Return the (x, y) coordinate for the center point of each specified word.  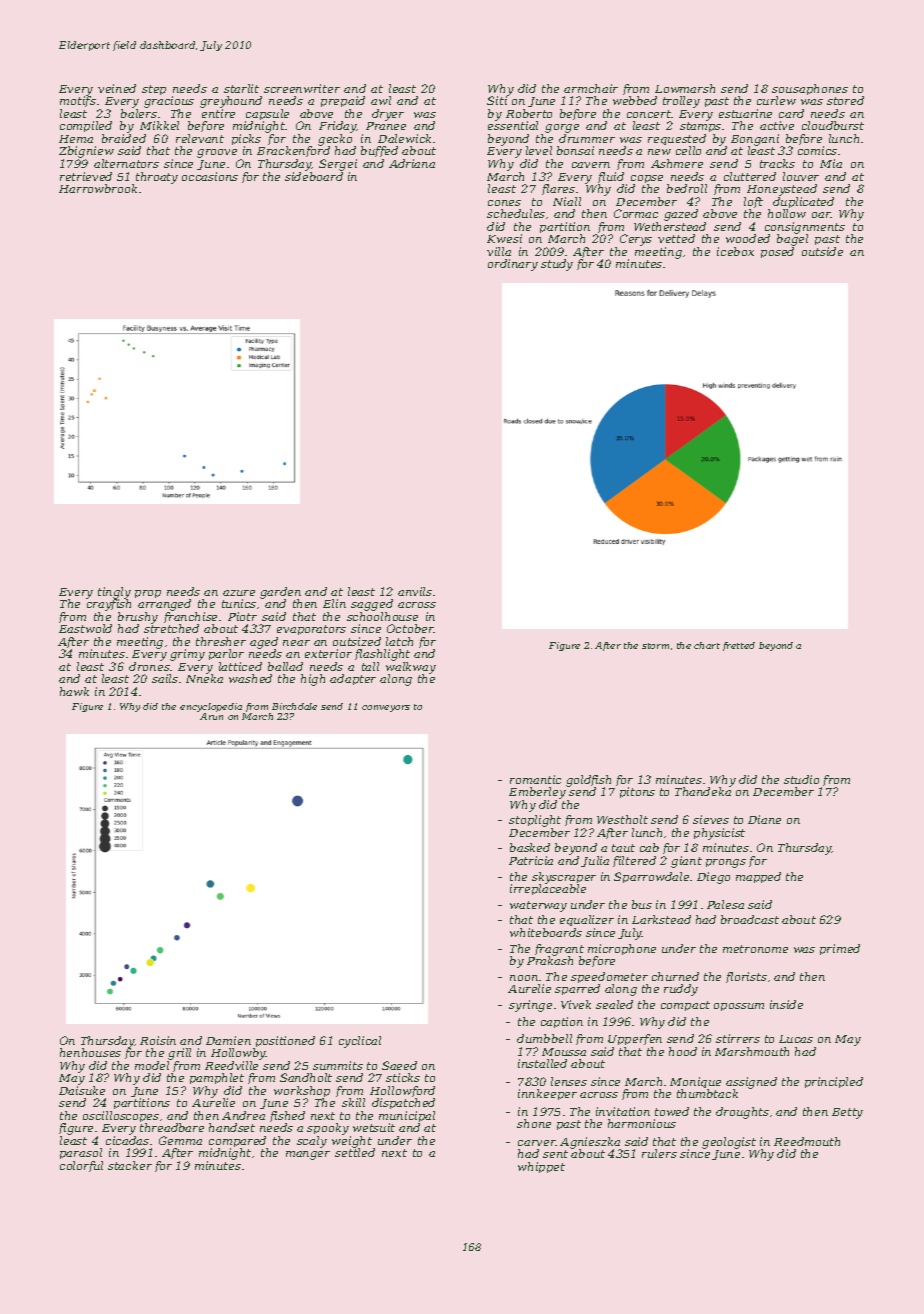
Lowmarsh (685, 88)
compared (237, 1141)
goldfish (588, 781)
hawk (74, 691)
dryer (388, 115)
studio (801, 779)
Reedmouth (807, 1141)
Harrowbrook (98, 188)
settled (355, 1152)
